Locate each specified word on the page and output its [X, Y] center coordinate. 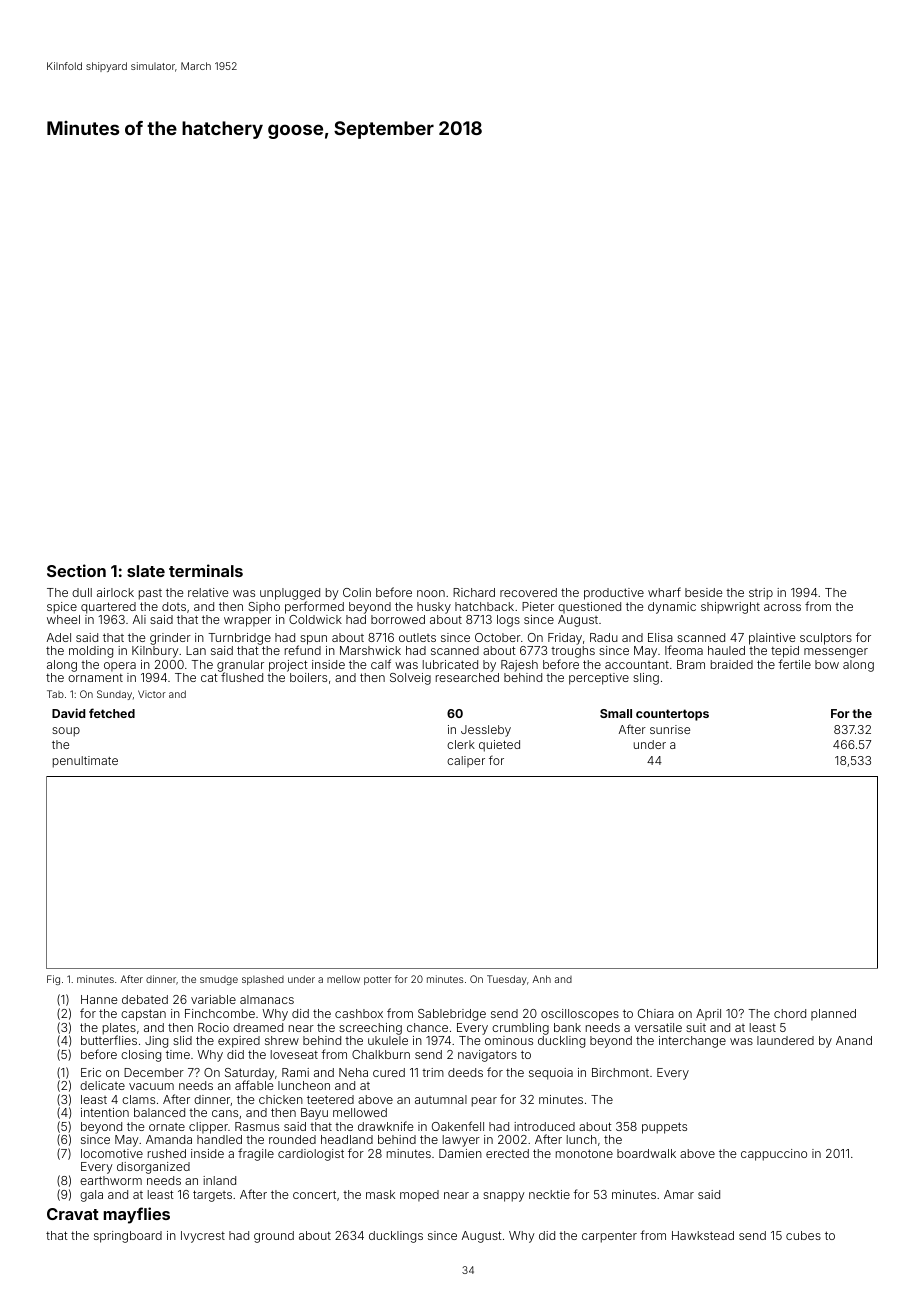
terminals [206, 570]
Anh [541, 979]
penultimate [85, 762]
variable [213, 999]
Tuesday [507, 980]
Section [76, 570]
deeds [465, 1072]
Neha [353, 1072]
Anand [854, 1040]
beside [703, 592]
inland [219, 1180]
